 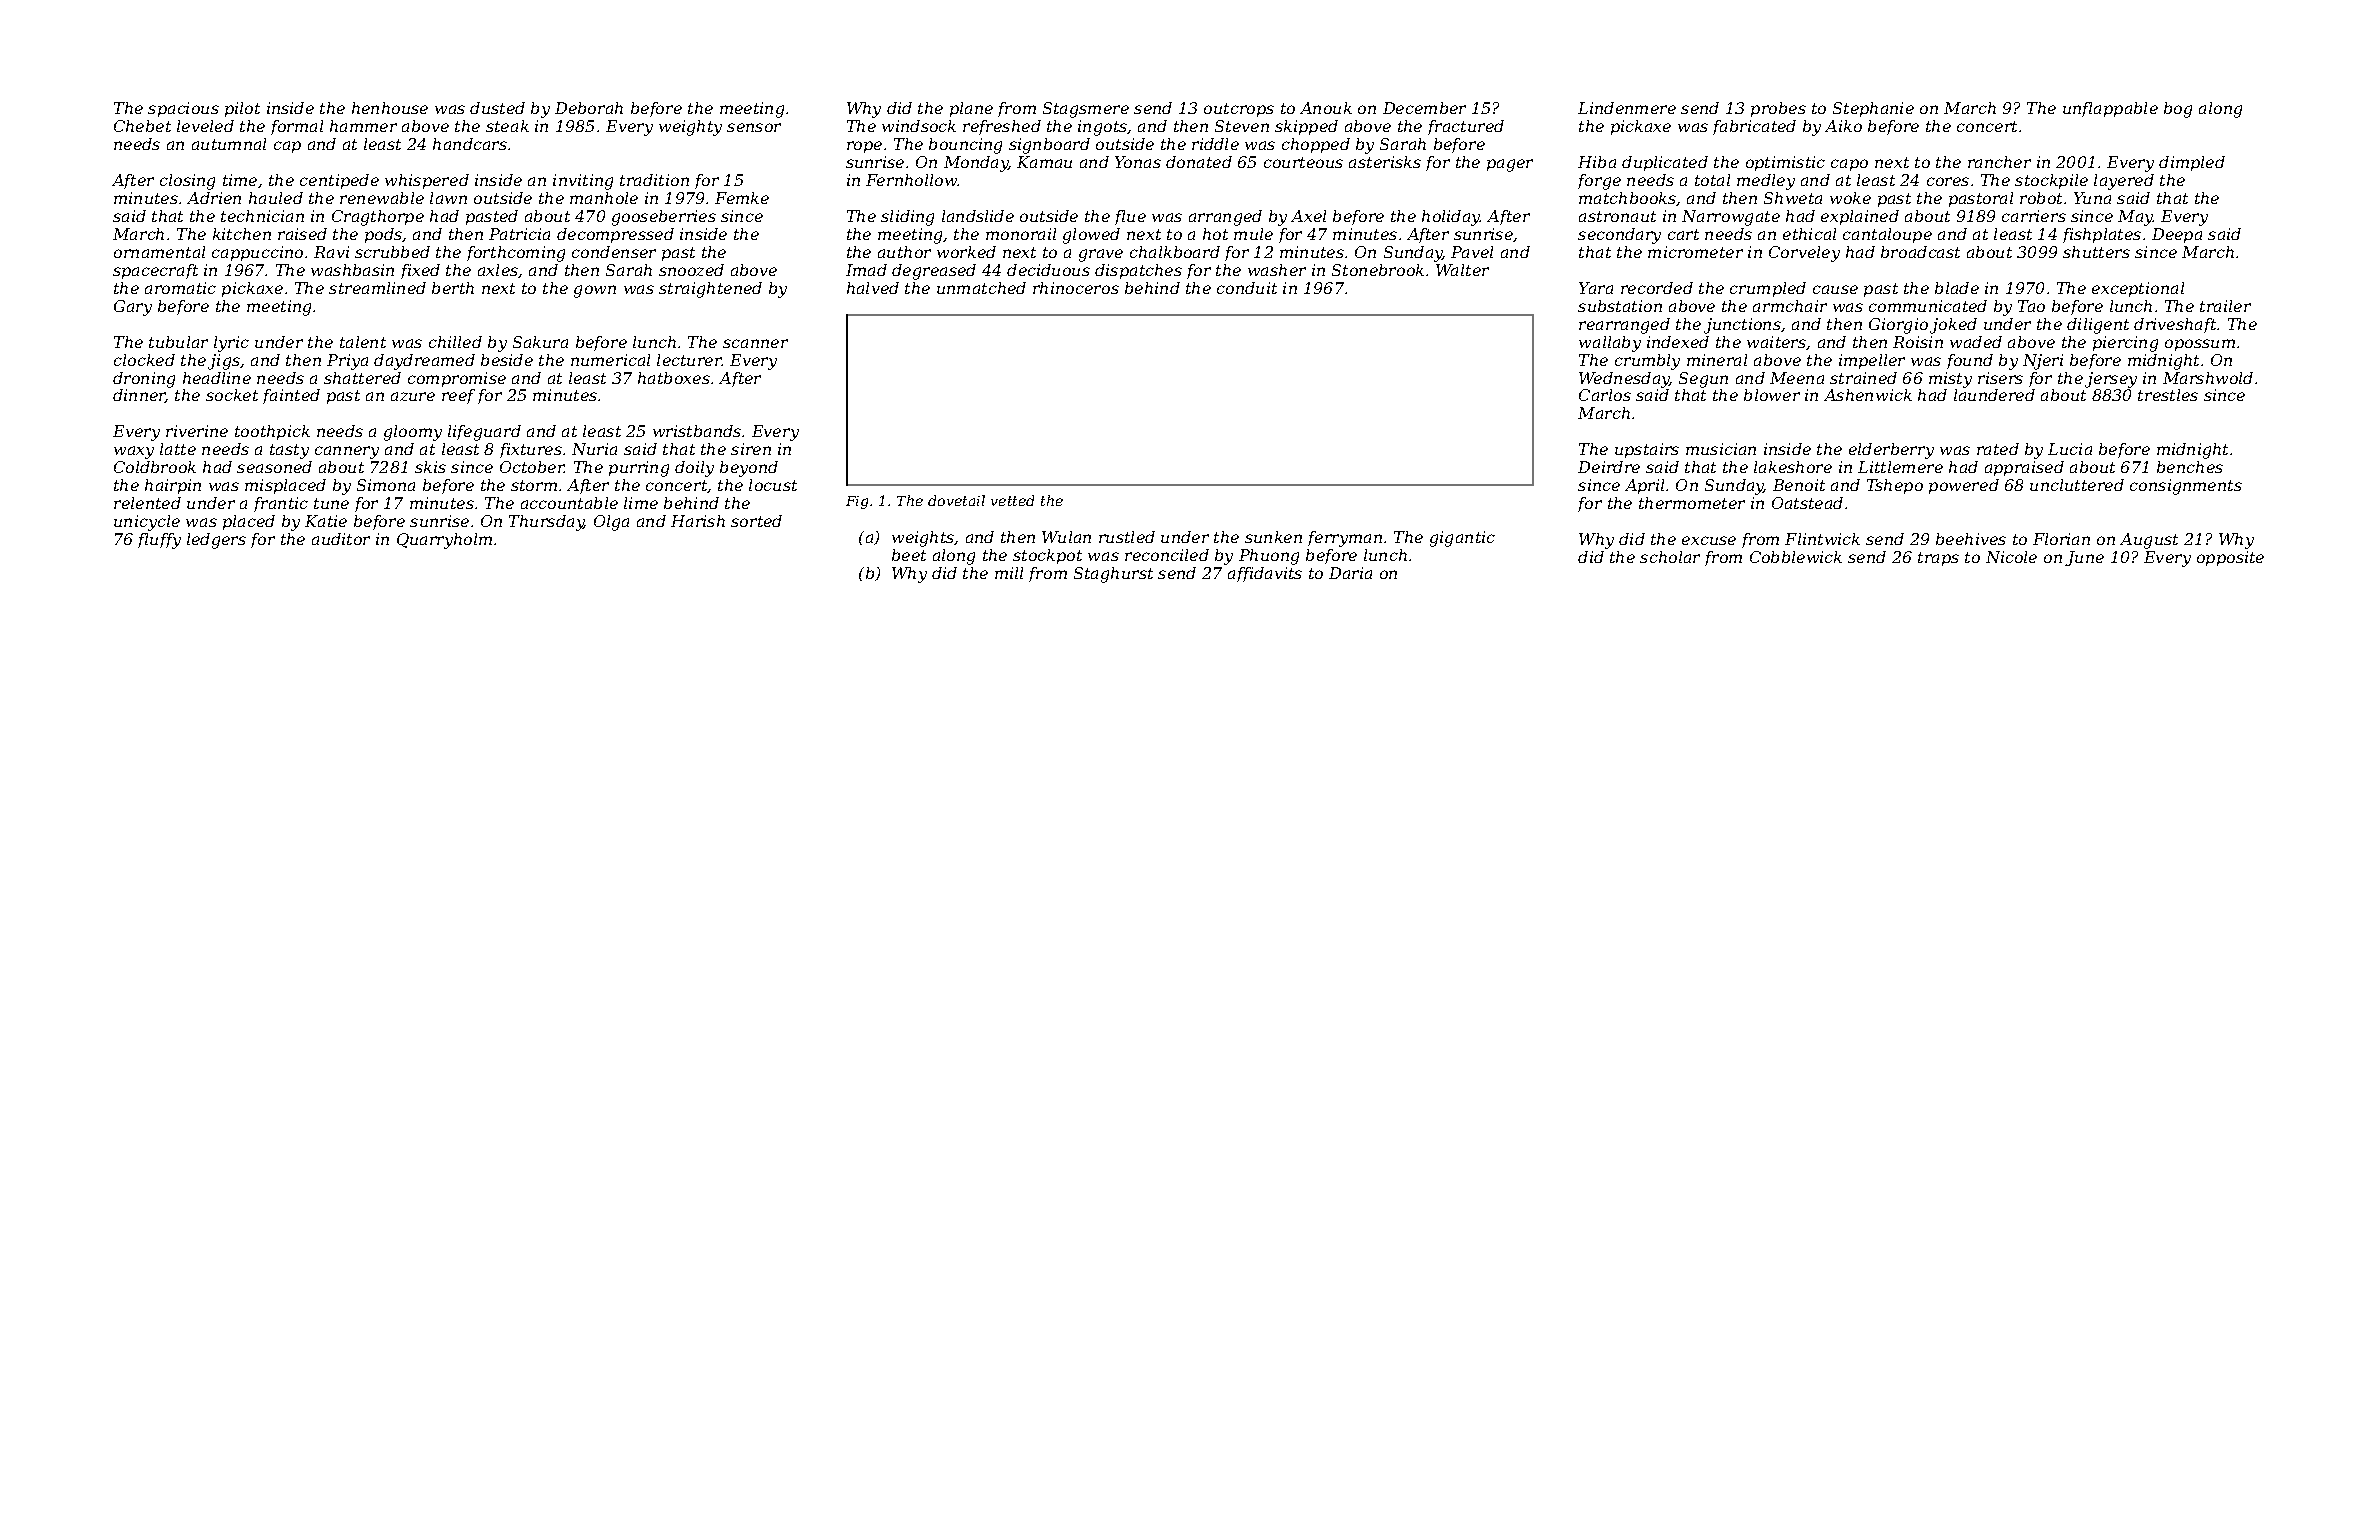 I want to click on courteous, so click(x=1303, y=162).
